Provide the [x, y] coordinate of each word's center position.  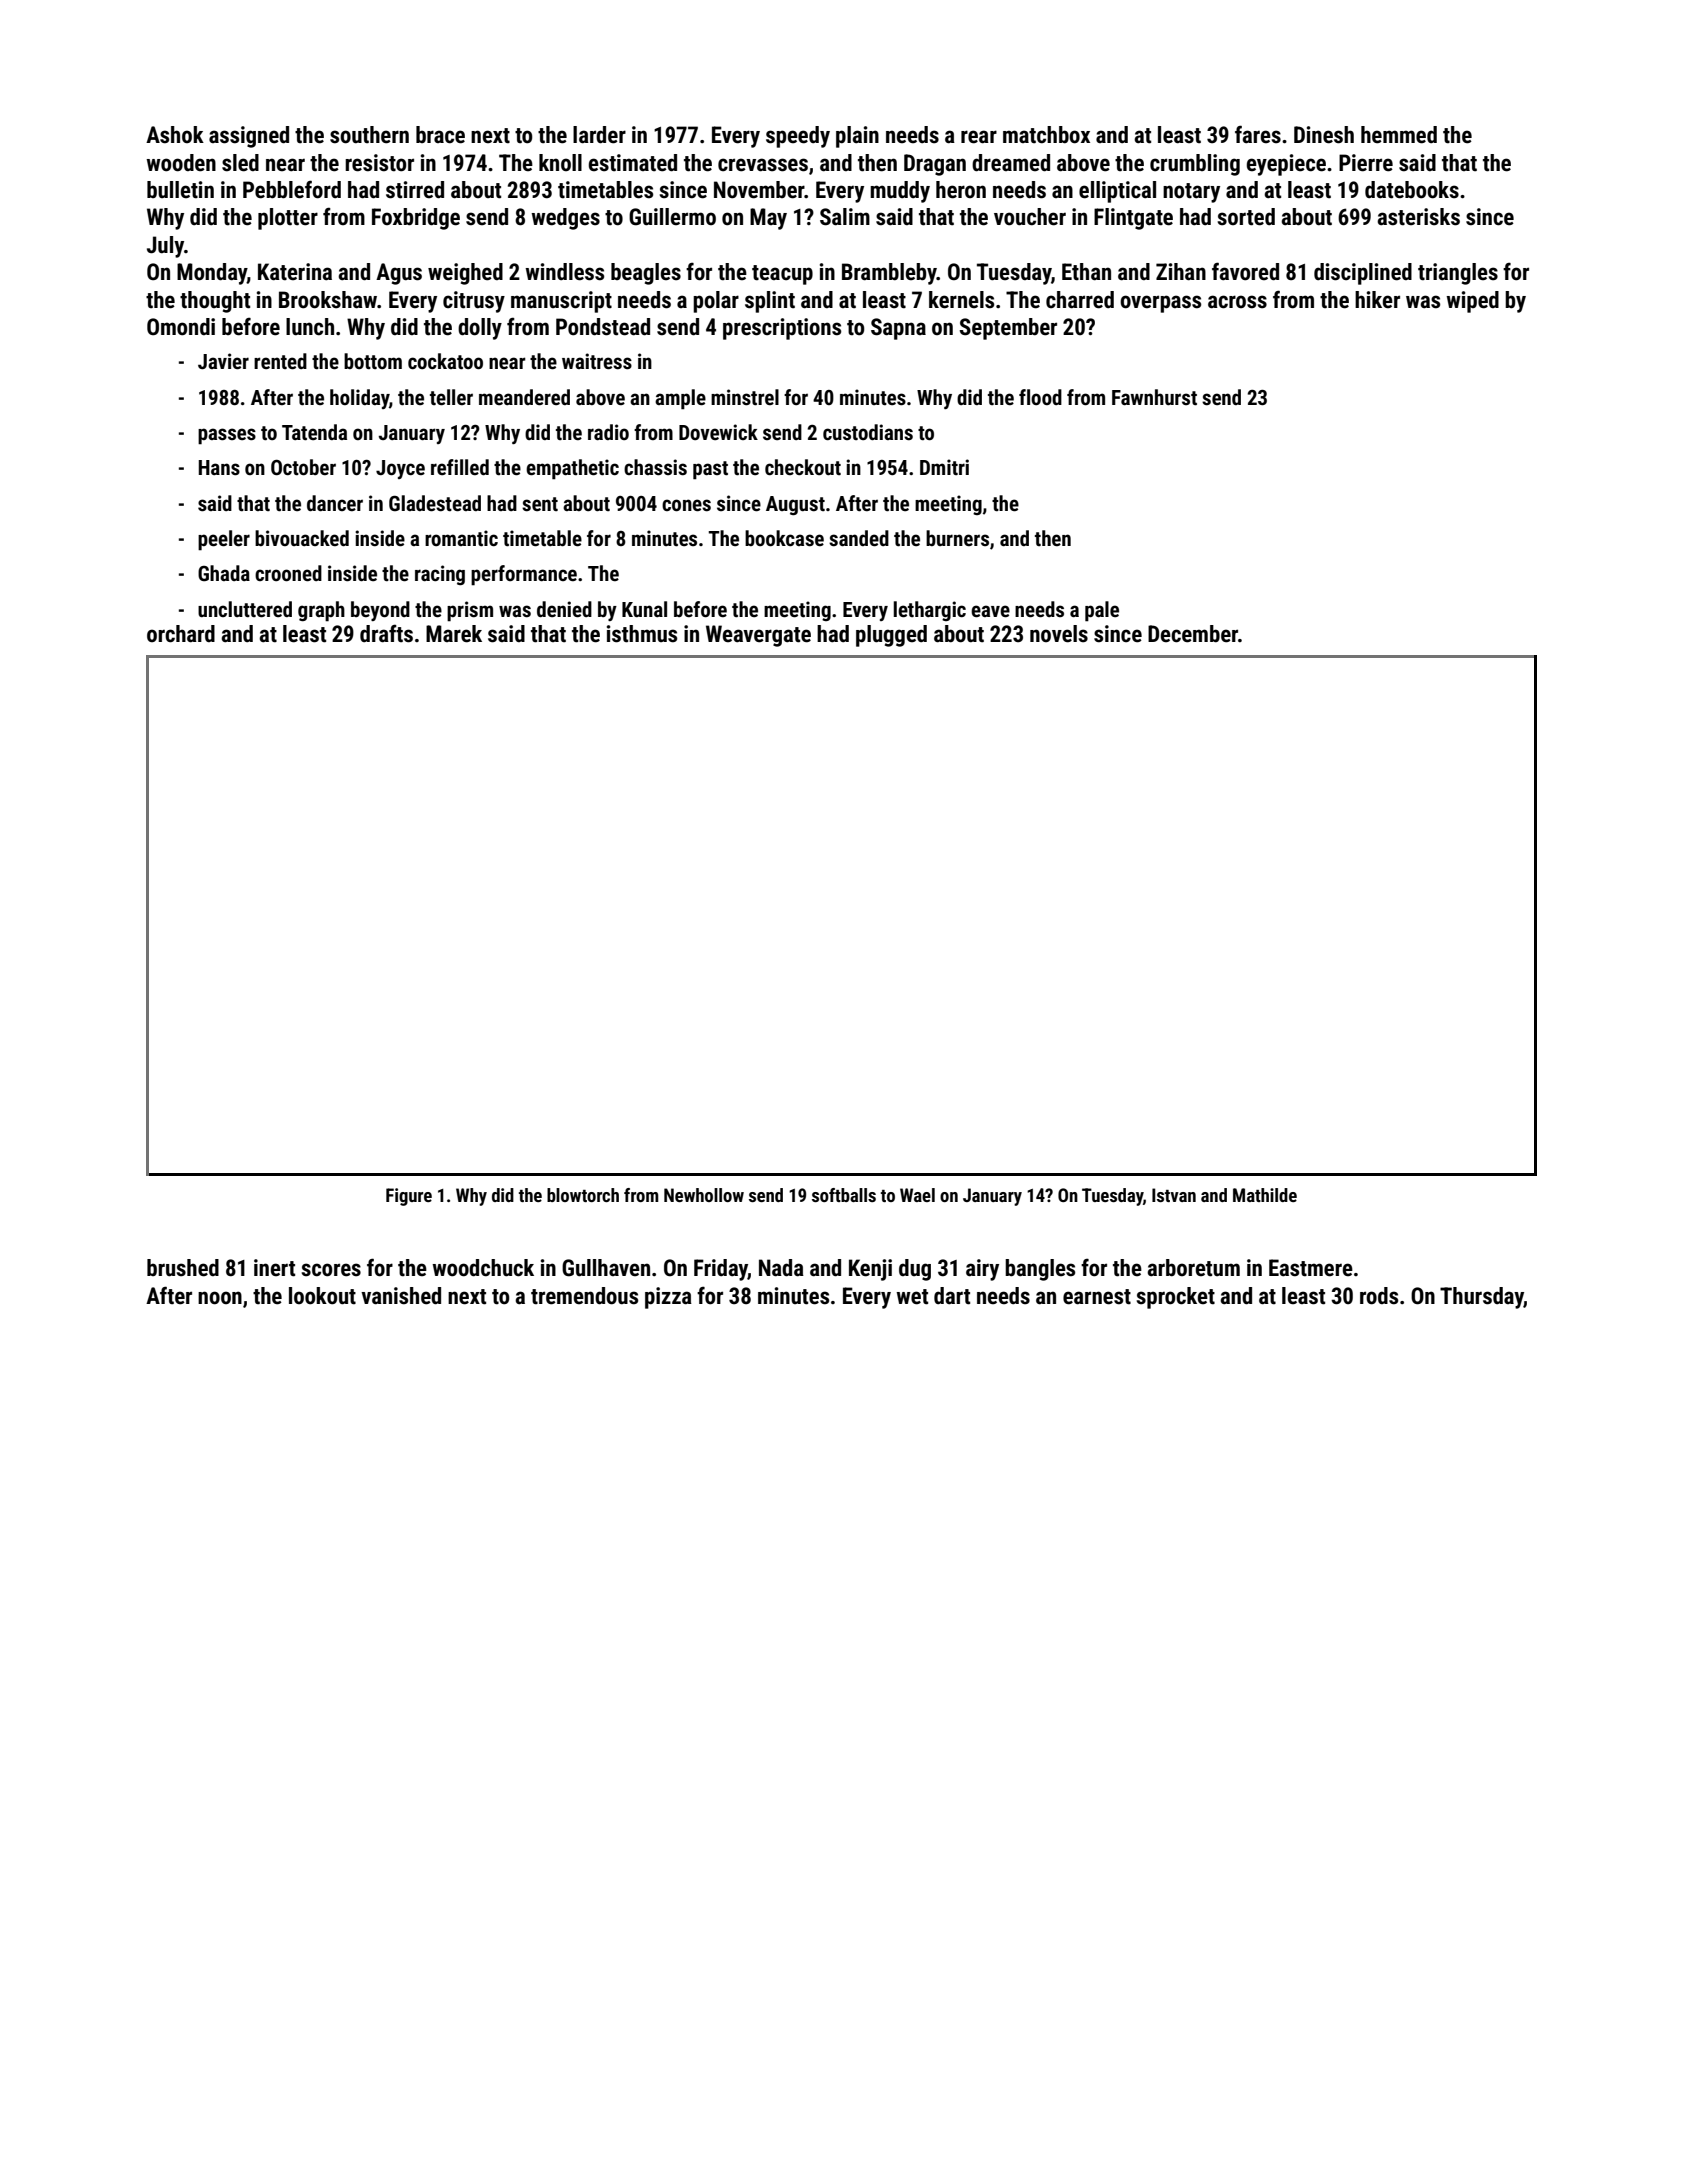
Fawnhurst [1154, 397]
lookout [322, 1296]
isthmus [642, 634]
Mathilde [1265, 1195]
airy [982, 1270]
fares [1258, 134]
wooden [181, 163]
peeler [224, 540]
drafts [386, 633]
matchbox [1046, 135]
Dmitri [944, 467]
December [1193, 634]
